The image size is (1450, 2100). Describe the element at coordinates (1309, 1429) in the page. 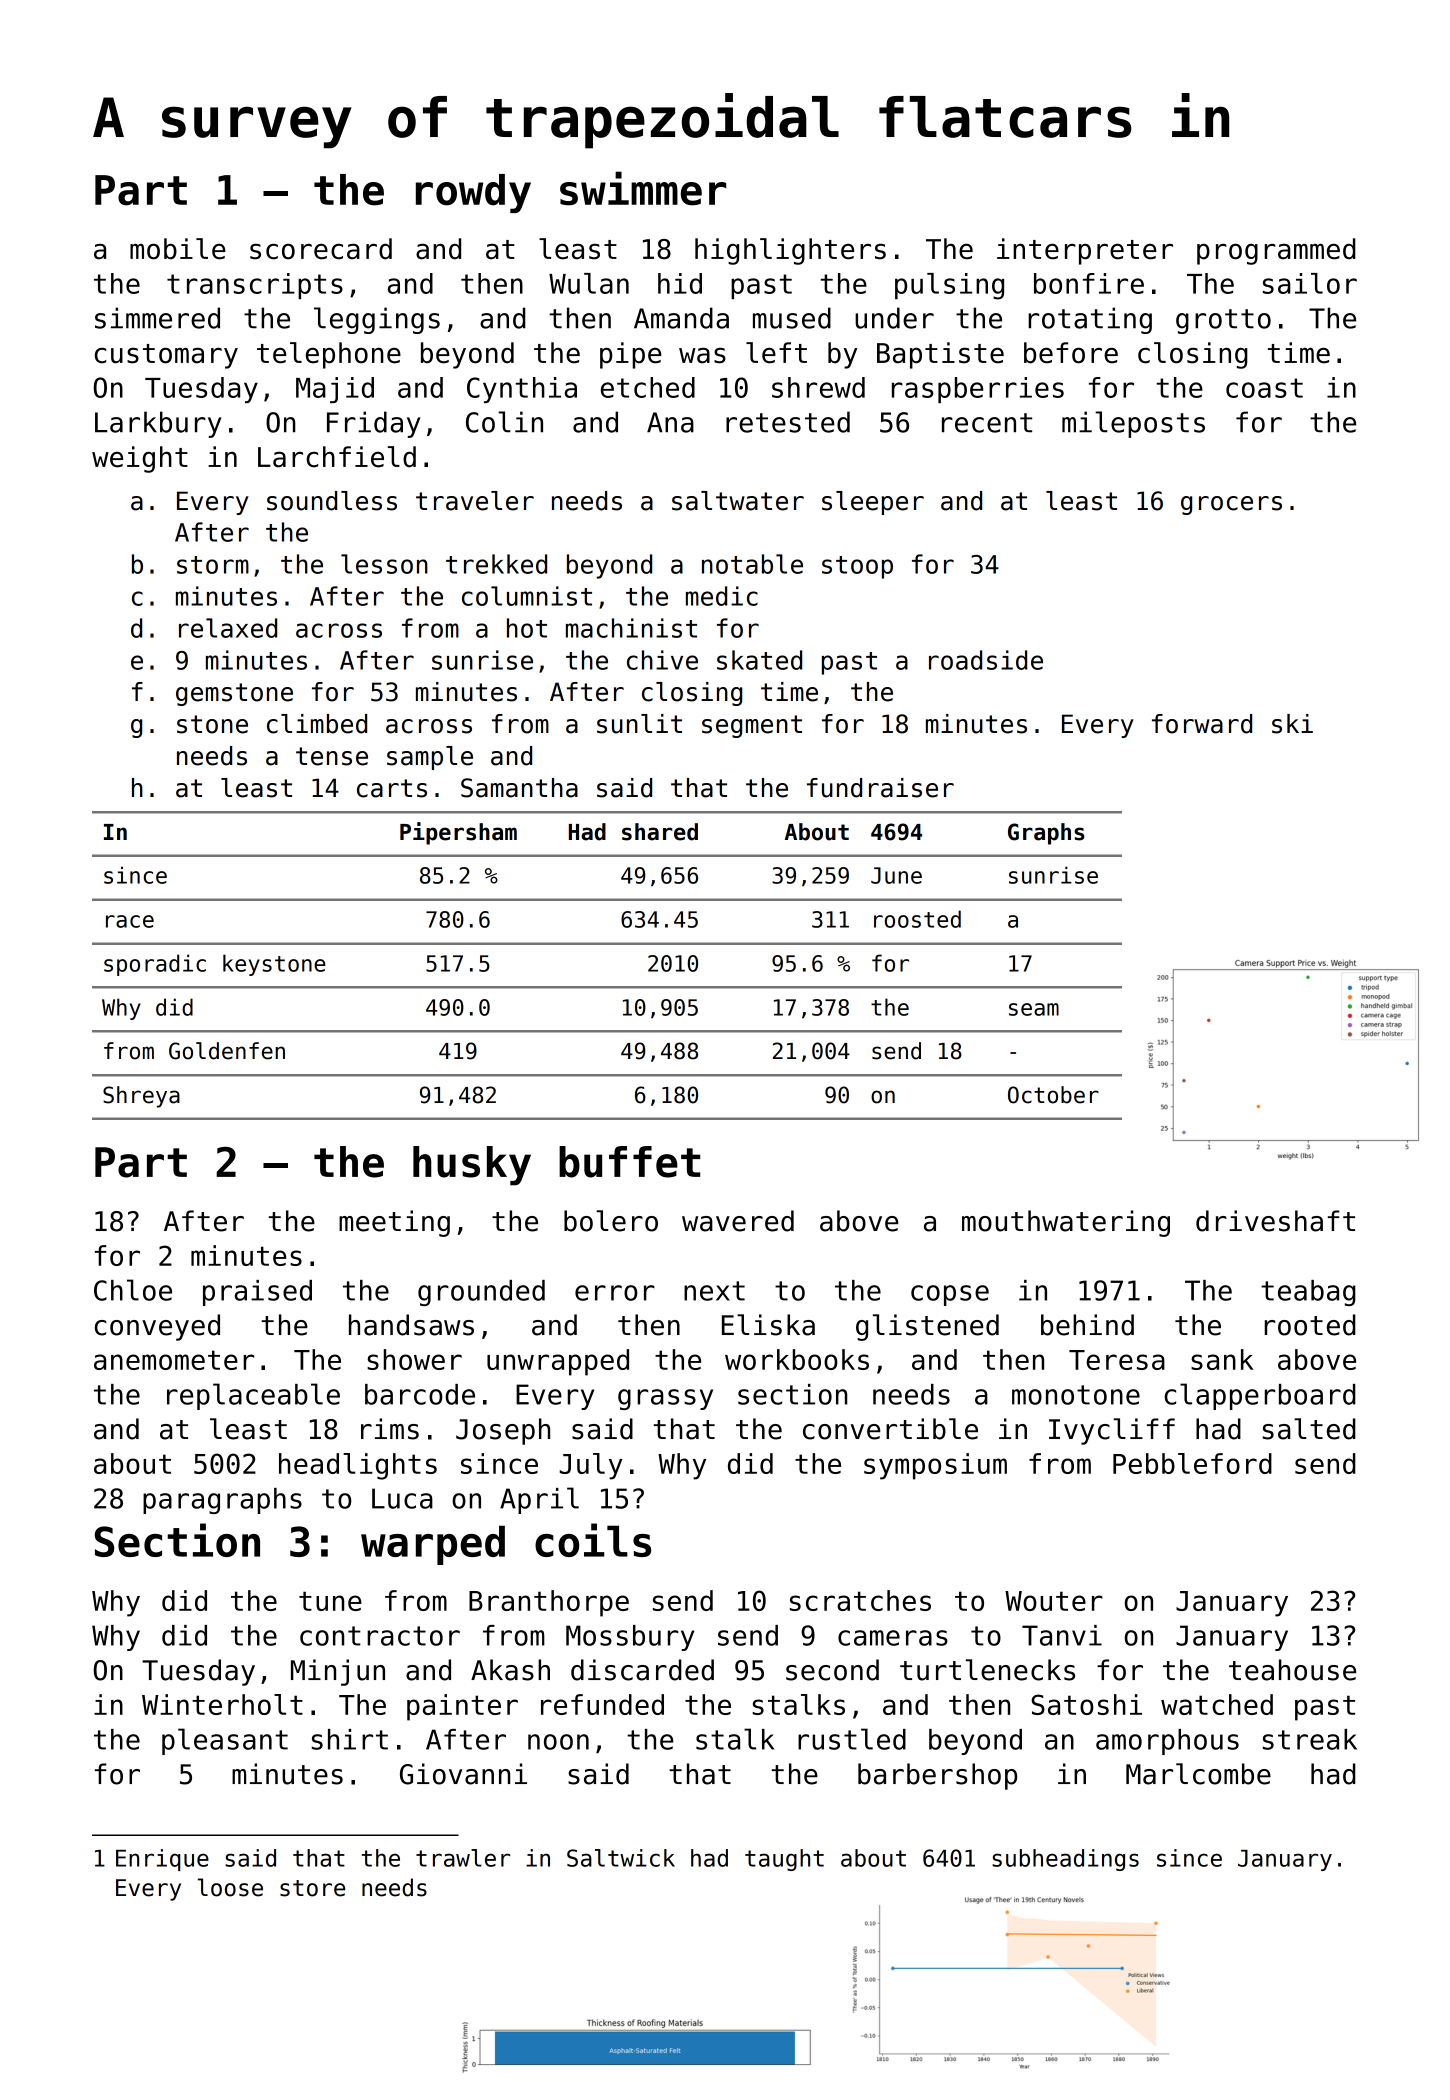

I see `salted` at that location.
